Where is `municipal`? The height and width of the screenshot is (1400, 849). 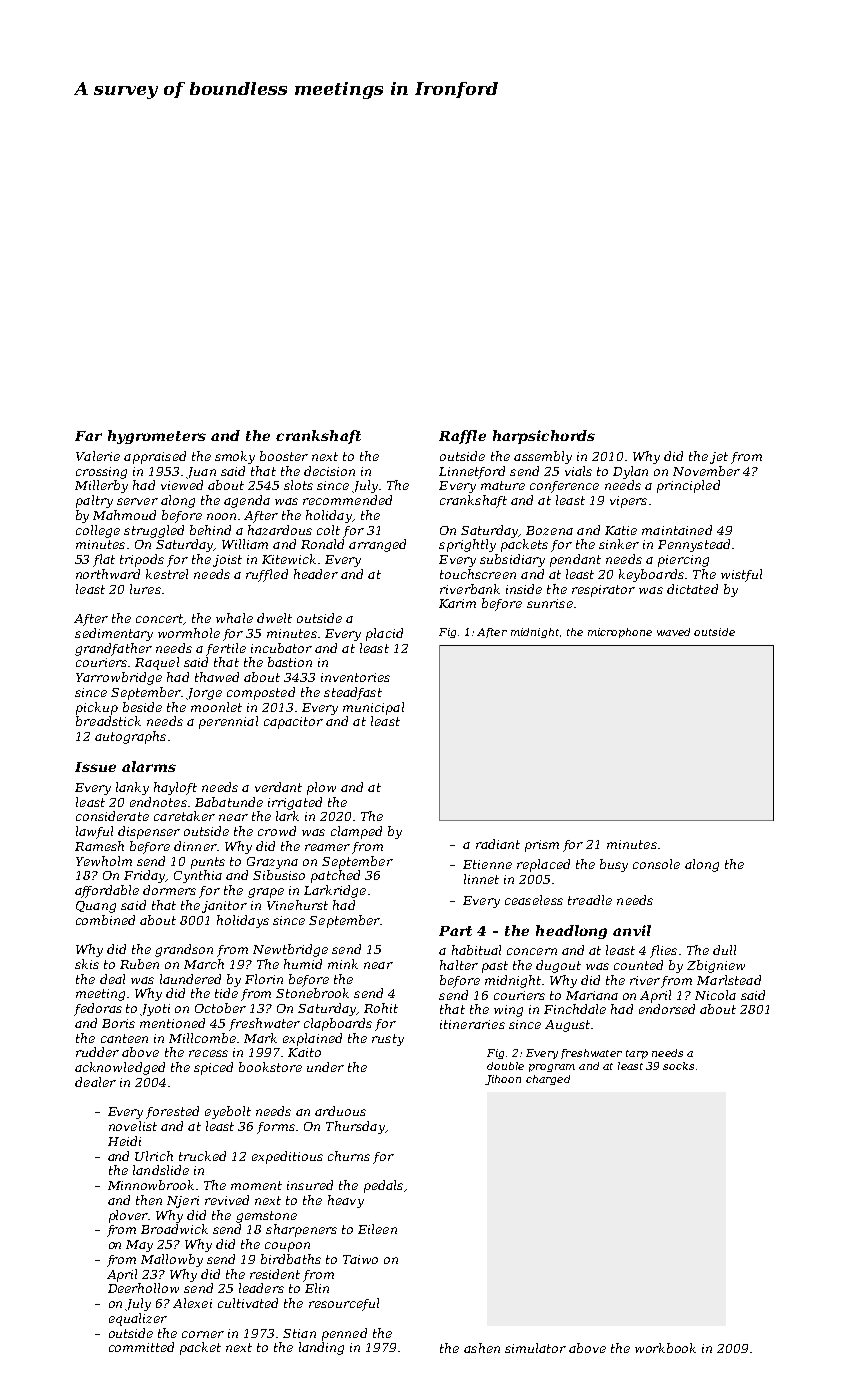 municipal is located at coordinates (373, 708).
